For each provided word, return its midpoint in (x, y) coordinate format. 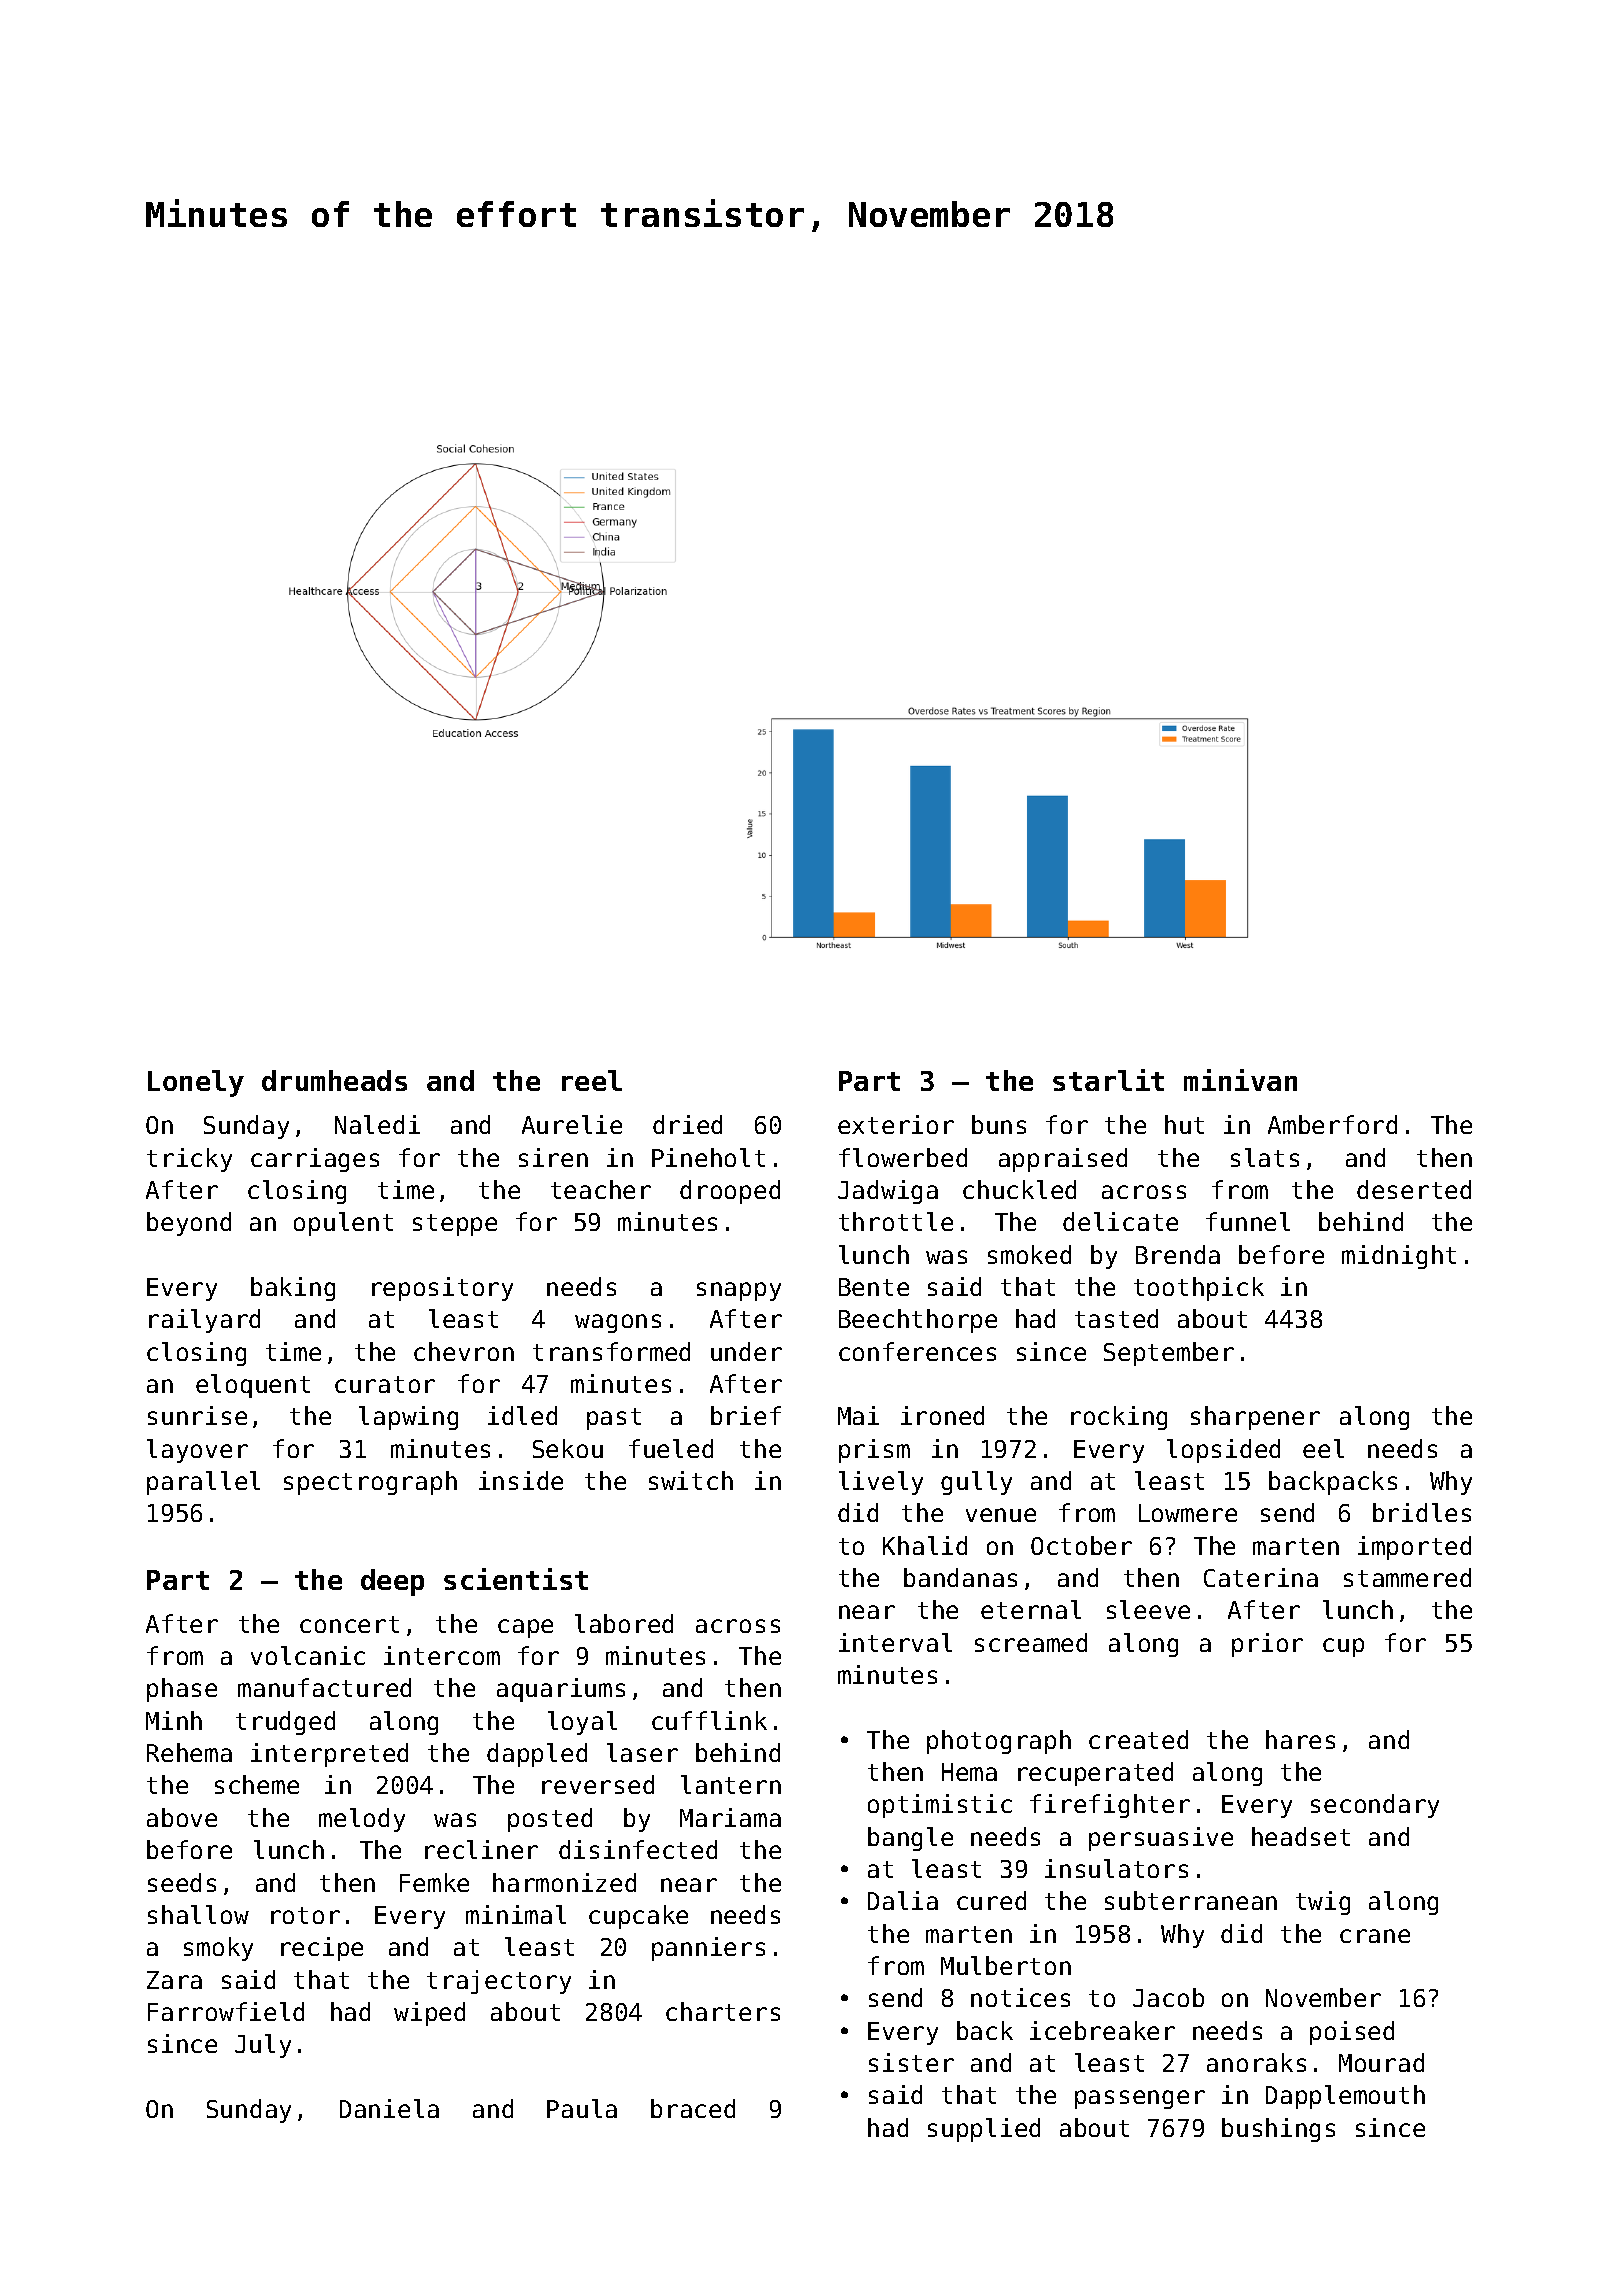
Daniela (389, 2108)
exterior (896, 1124)
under (746, 1351)
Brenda (1178, 1254)
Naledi (377, 1124)
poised (1352, 2033)
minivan (1240, 1080)
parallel (203, 1483)
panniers (708, 1949)
